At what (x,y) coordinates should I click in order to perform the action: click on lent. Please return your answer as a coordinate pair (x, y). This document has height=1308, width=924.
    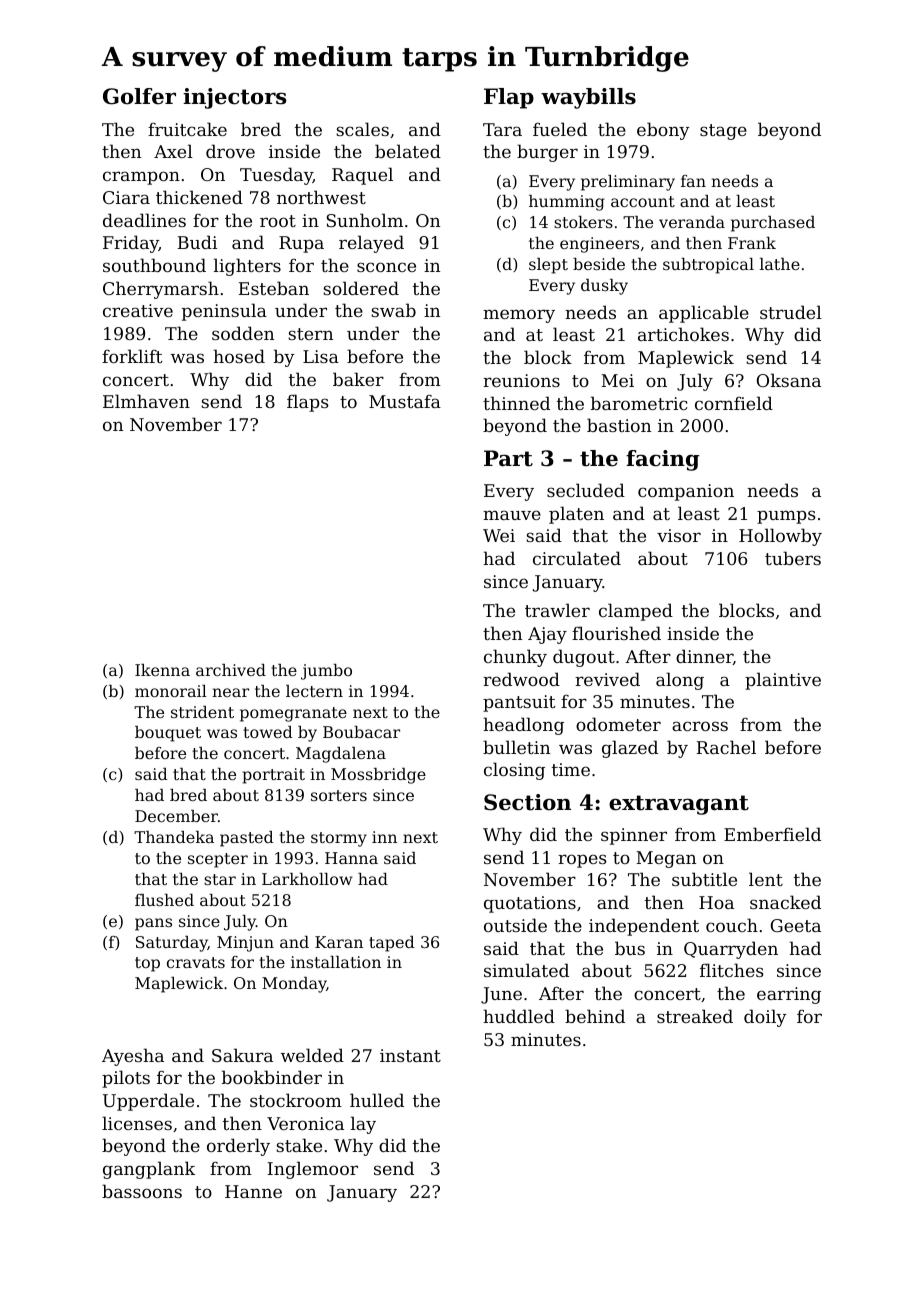
    Looking at the image, I should click on (766, 879).
